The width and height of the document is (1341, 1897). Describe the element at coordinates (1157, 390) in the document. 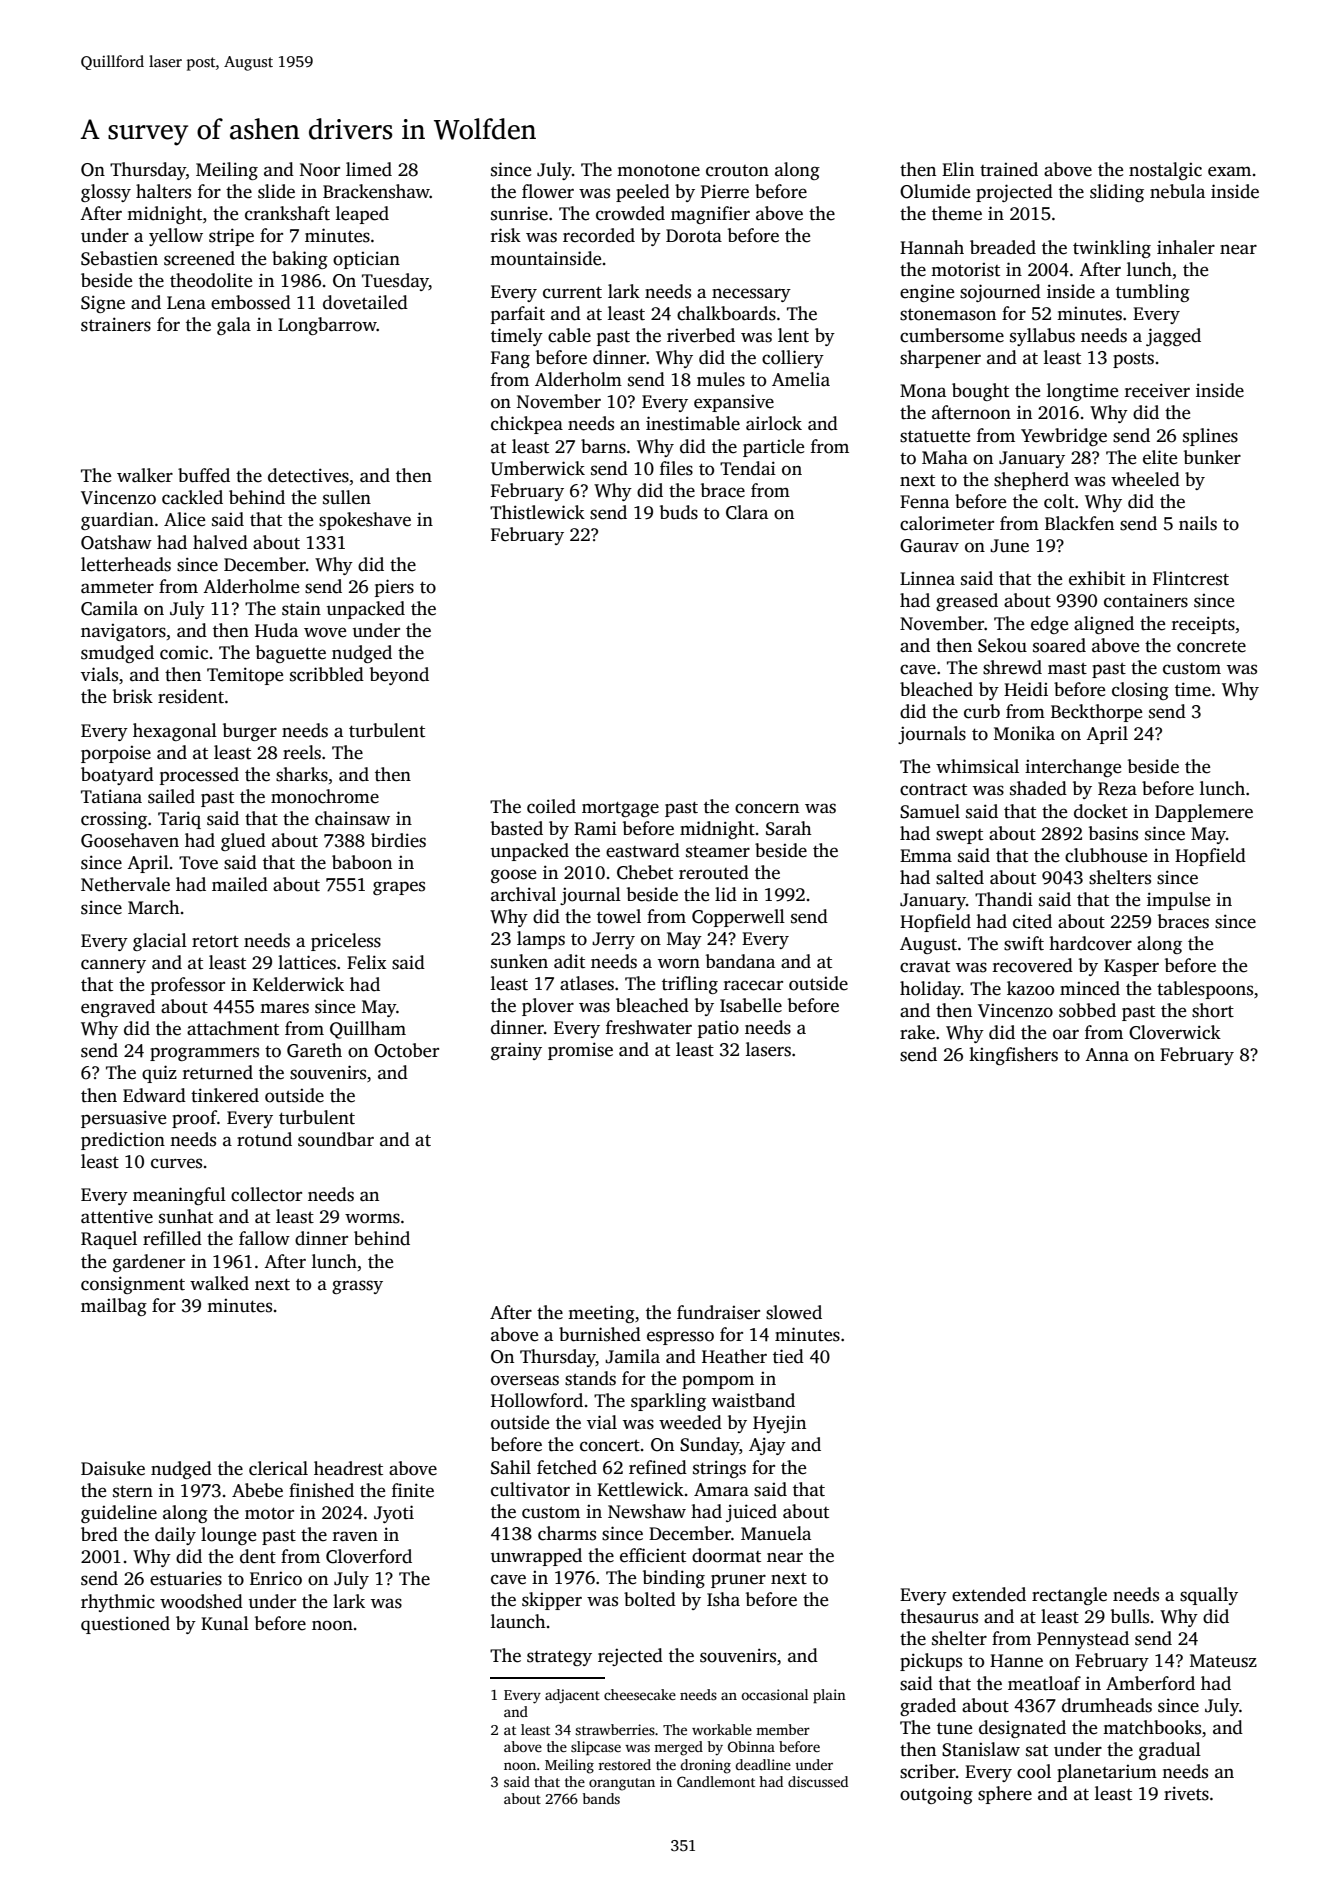

I see `receiver` at that location.
